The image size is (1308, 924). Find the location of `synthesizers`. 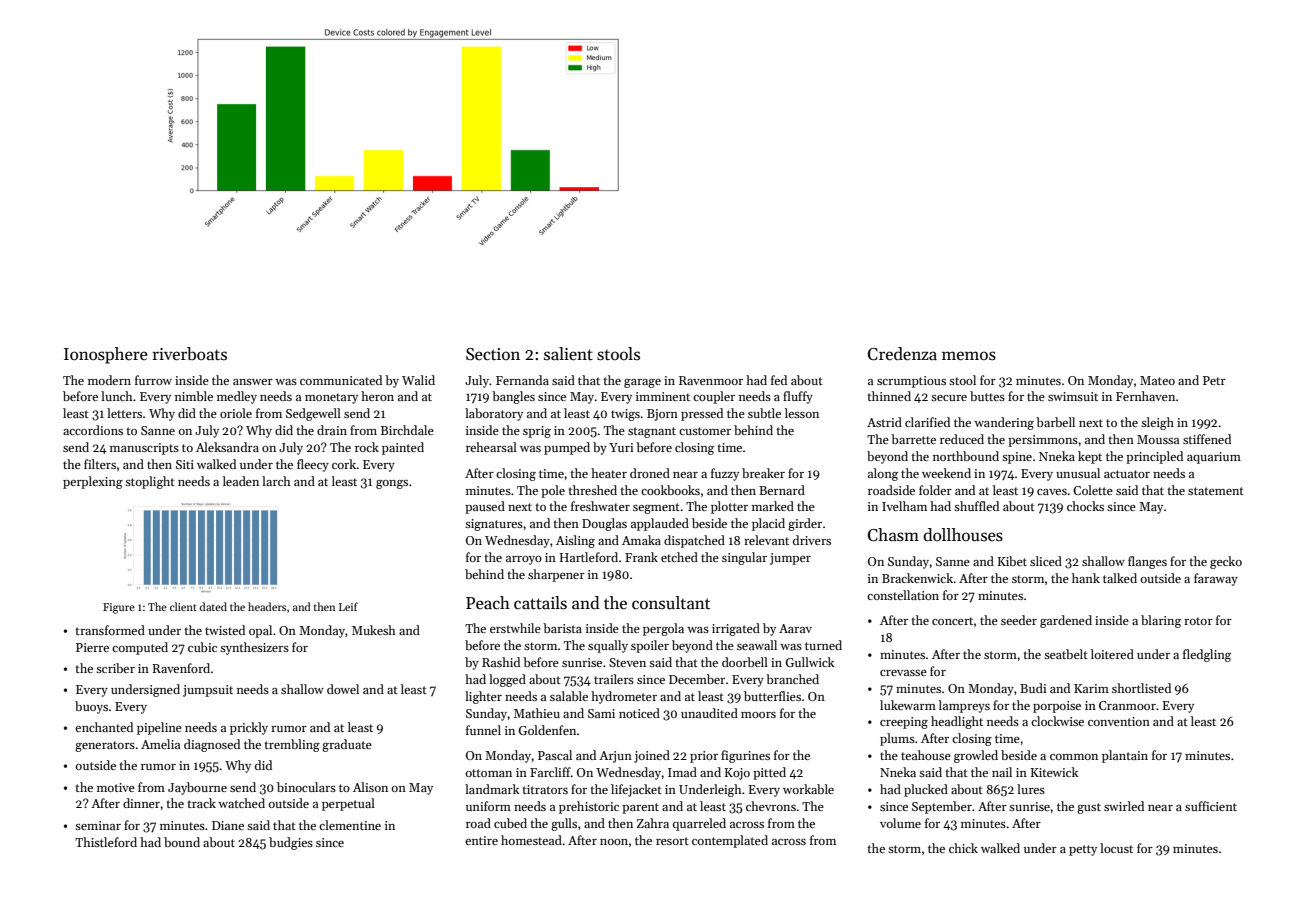

synthesizers is located at coordinates (254, 648).
